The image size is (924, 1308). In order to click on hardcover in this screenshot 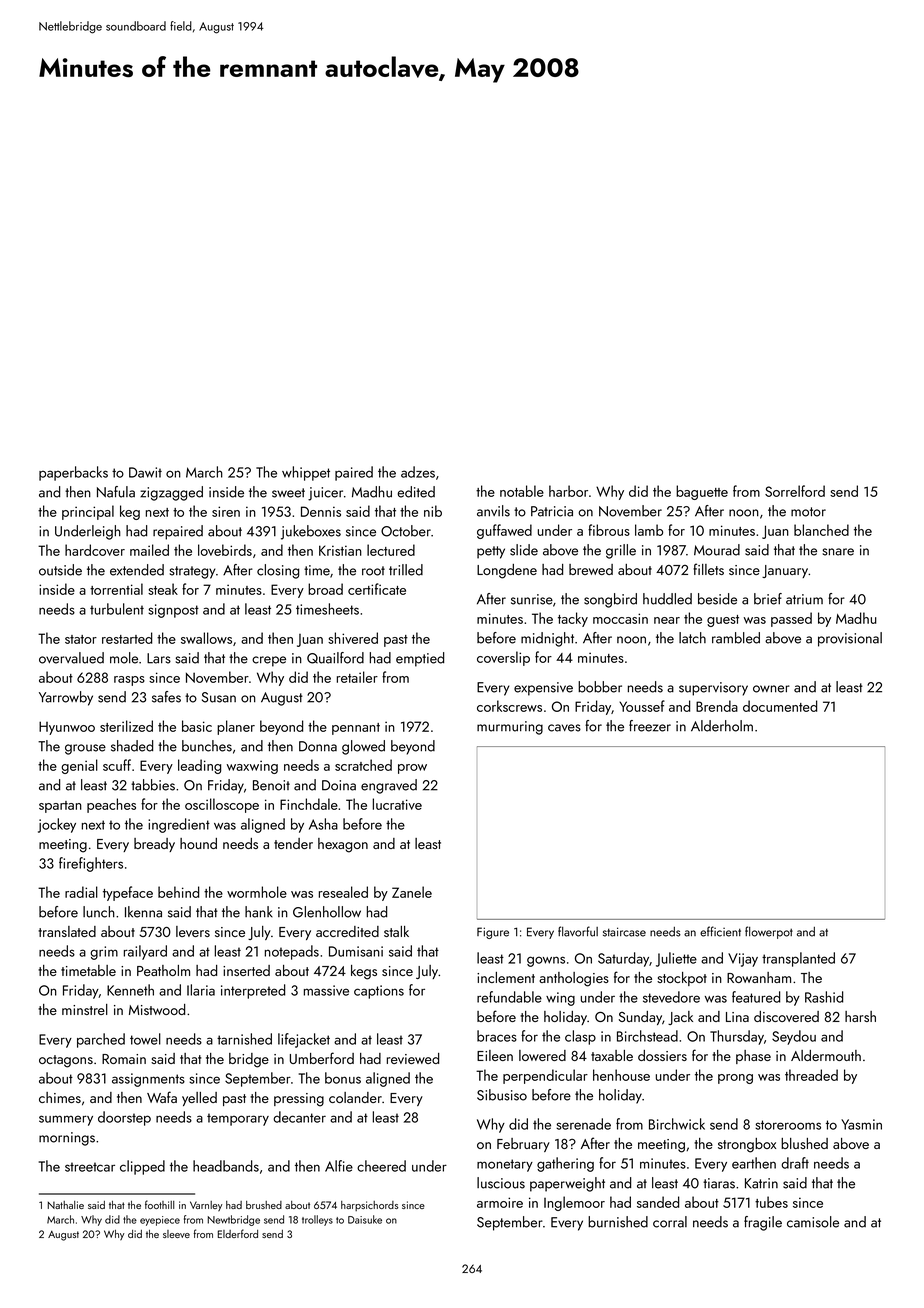, I will do `click(95, 550)`.
